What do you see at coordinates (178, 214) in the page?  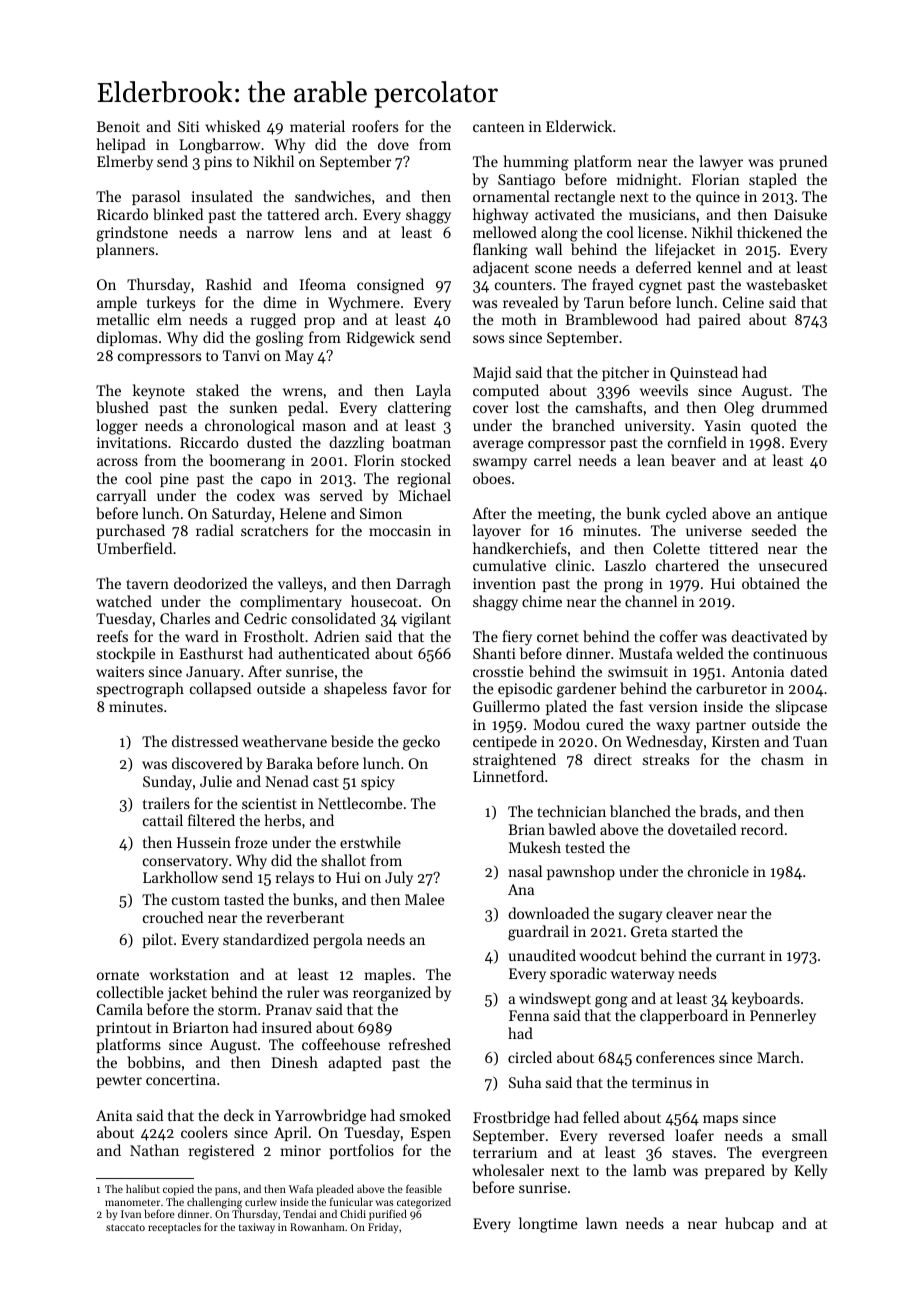 I see `blinked` at bounding box center [178, 214].
